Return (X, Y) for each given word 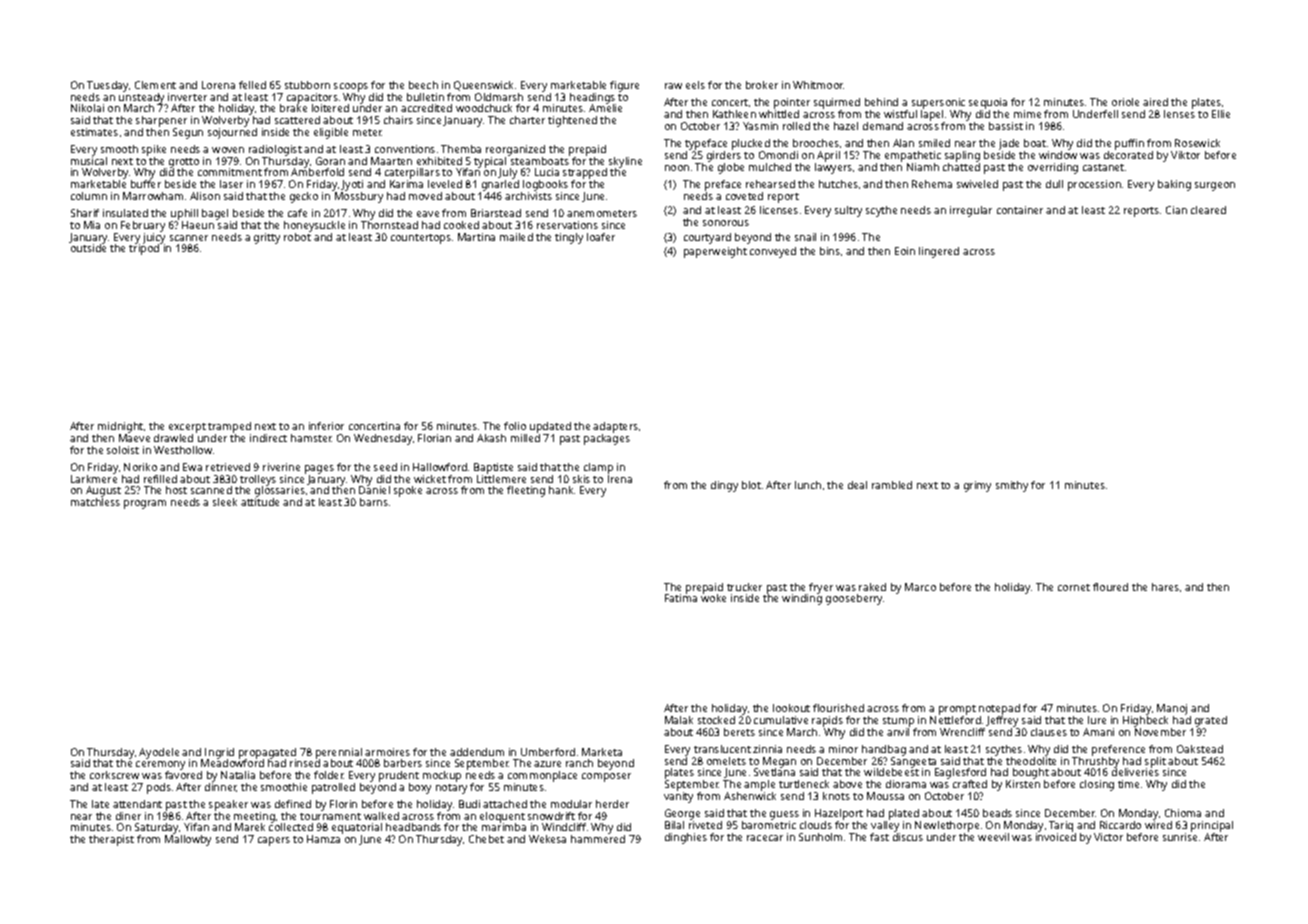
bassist (1006, 126)
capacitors (312, 98)
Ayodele (159, 753)
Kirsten (1023, 784)
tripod (144, 249)
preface (723, 185)
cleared (1208, 210)
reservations (567, 225)
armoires (387, 752)
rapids (827, 721)
